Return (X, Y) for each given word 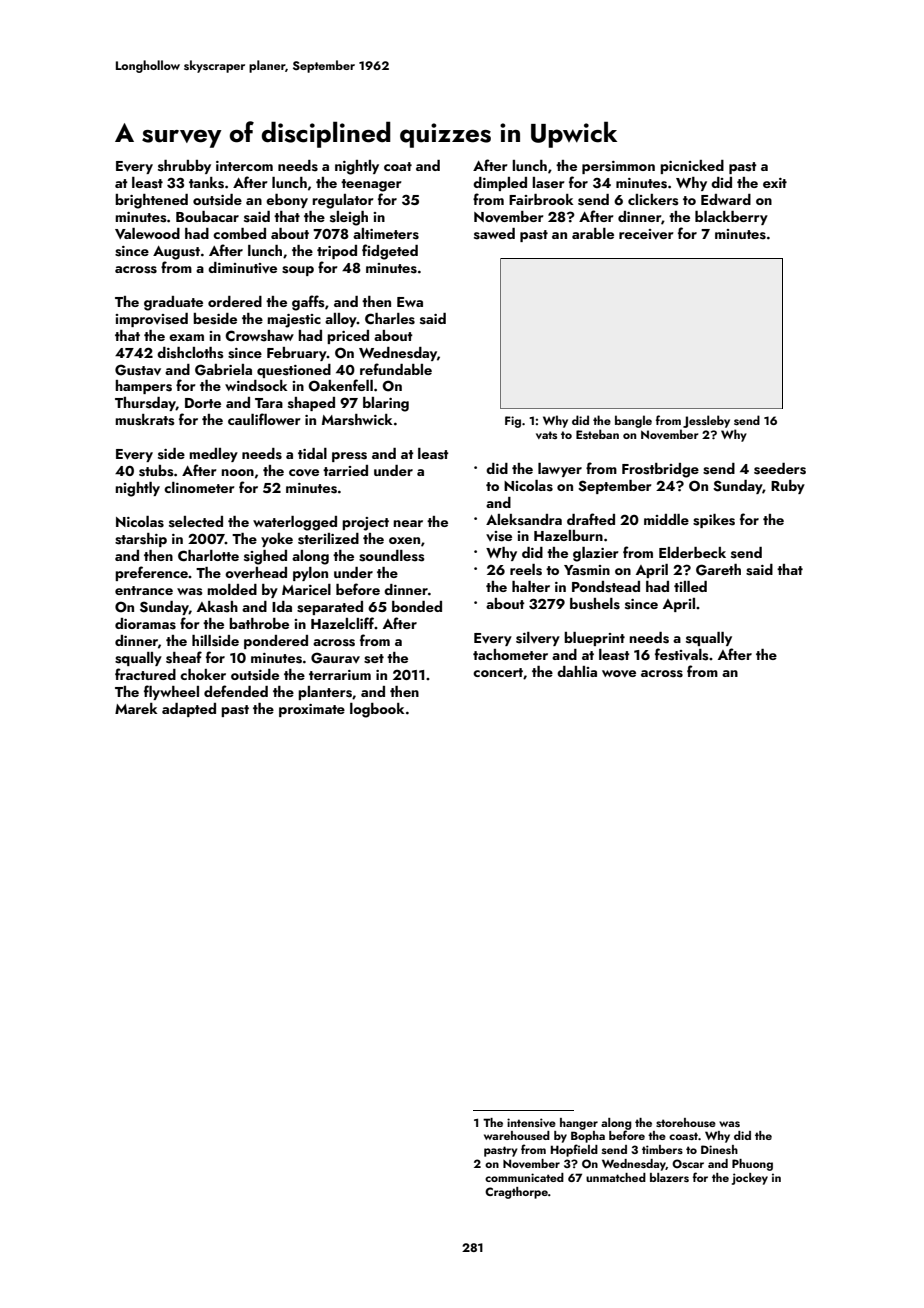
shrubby (184, 167)
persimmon (618, 167)
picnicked (692, 167)
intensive (531, 1122)
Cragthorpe (516, 1193)
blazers (669, 1177)
